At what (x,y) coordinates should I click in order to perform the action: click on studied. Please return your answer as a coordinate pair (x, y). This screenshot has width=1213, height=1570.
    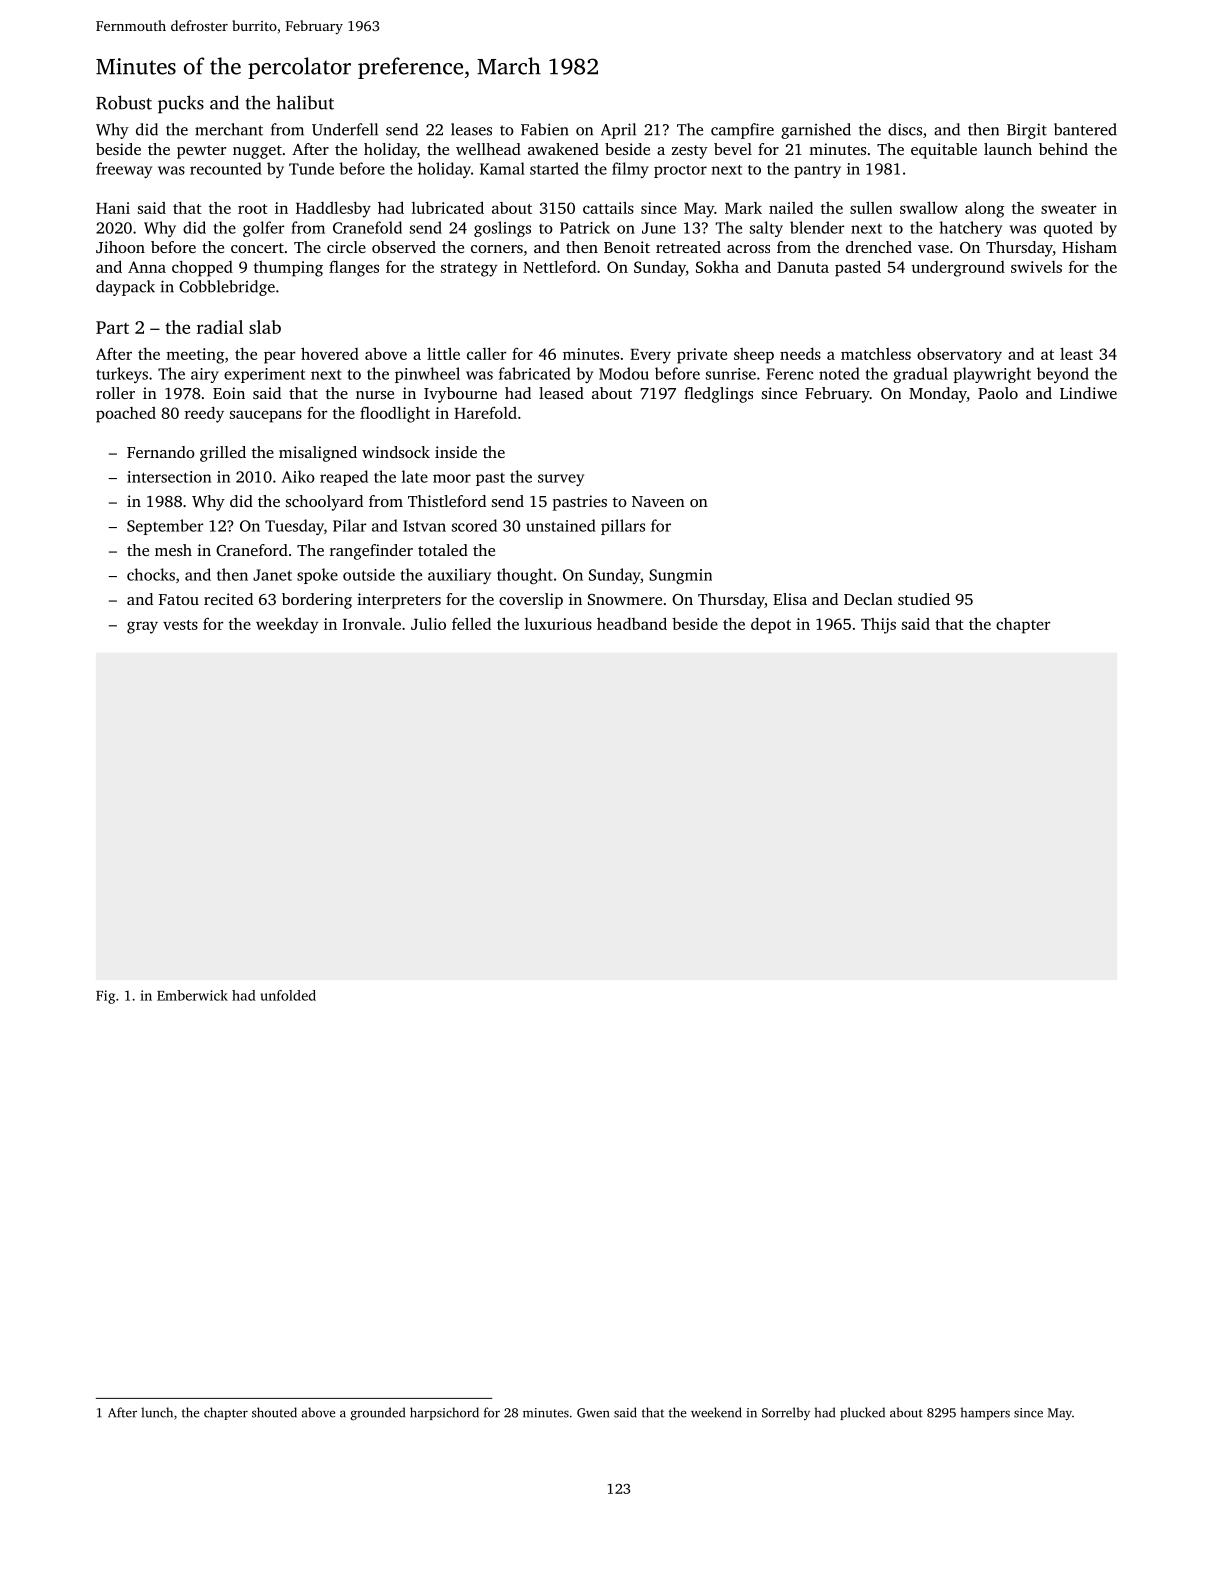
    Looking at the image, I should click on (924, 599).
